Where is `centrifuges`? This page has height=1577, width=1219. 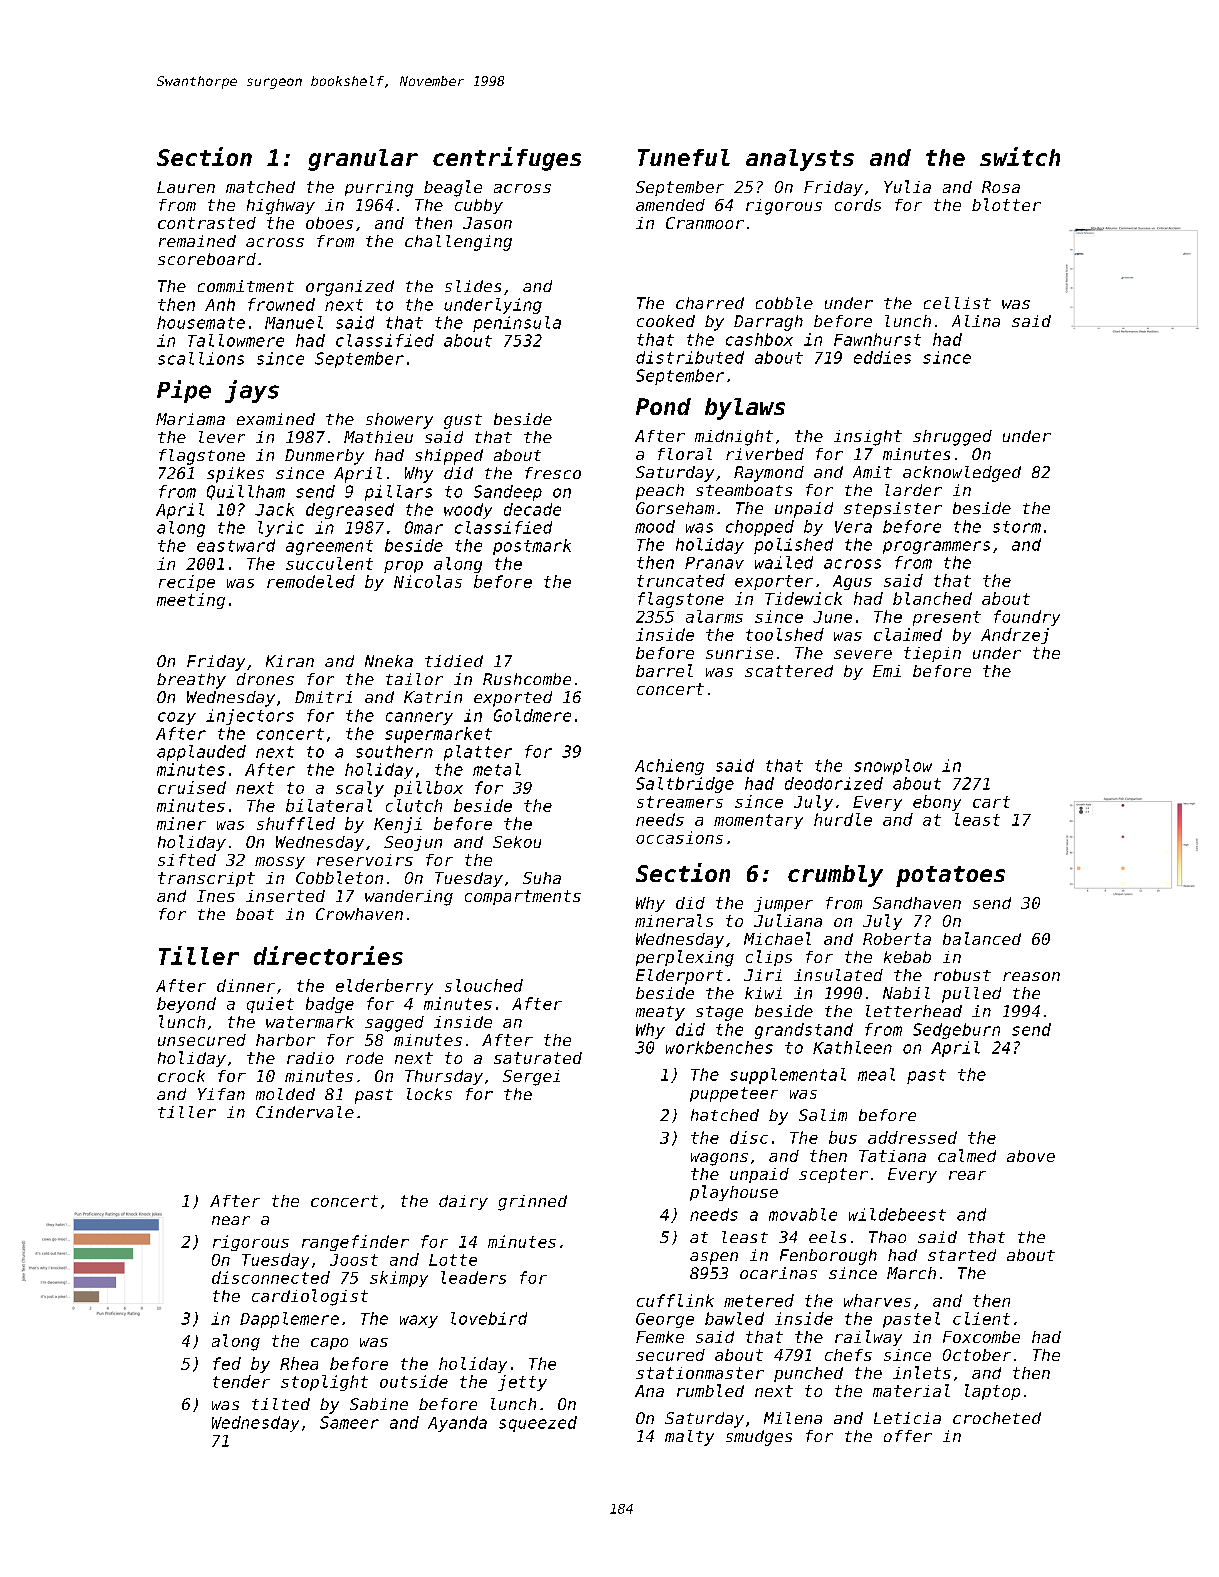 centrifuges is located at coordinates (507, 159).
